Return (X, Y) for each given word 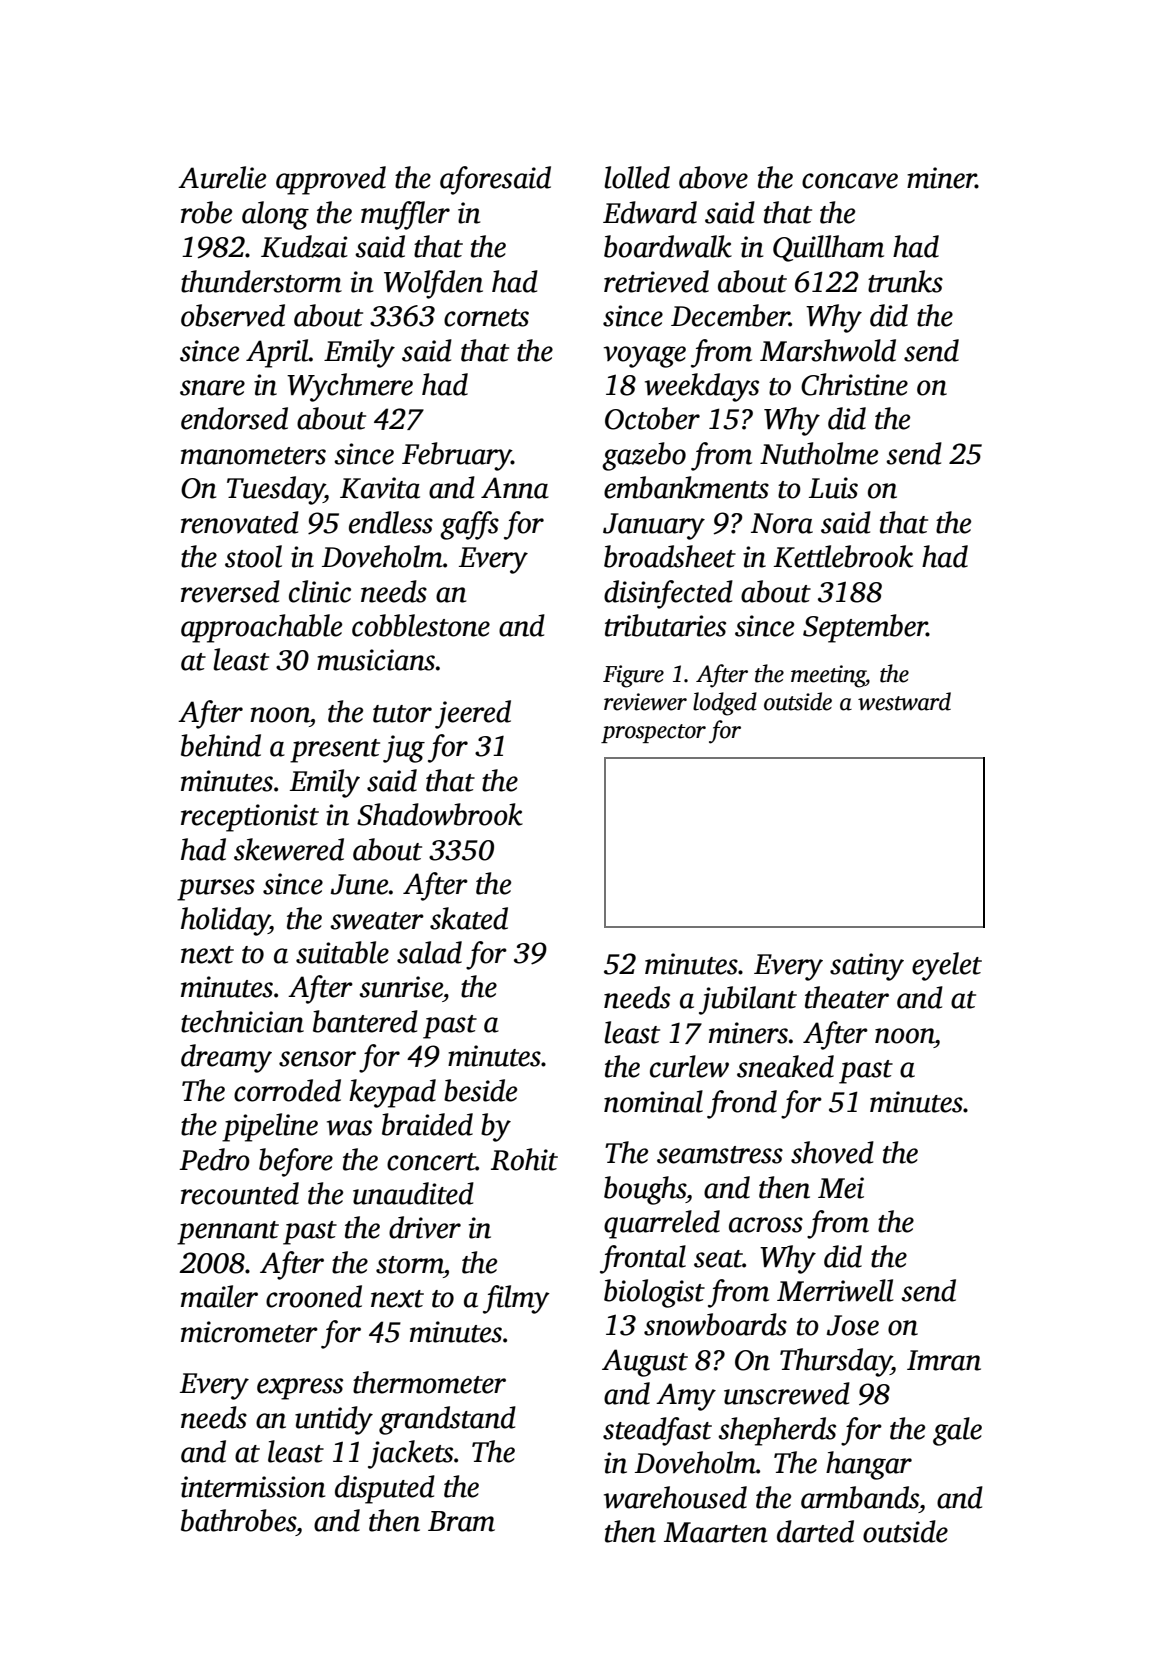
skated (469, 918)
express (300, 1389)
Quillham (828, 248)
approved (331, 180)
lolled (637, 177)
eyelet (947, 966)
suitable (342, 952)
